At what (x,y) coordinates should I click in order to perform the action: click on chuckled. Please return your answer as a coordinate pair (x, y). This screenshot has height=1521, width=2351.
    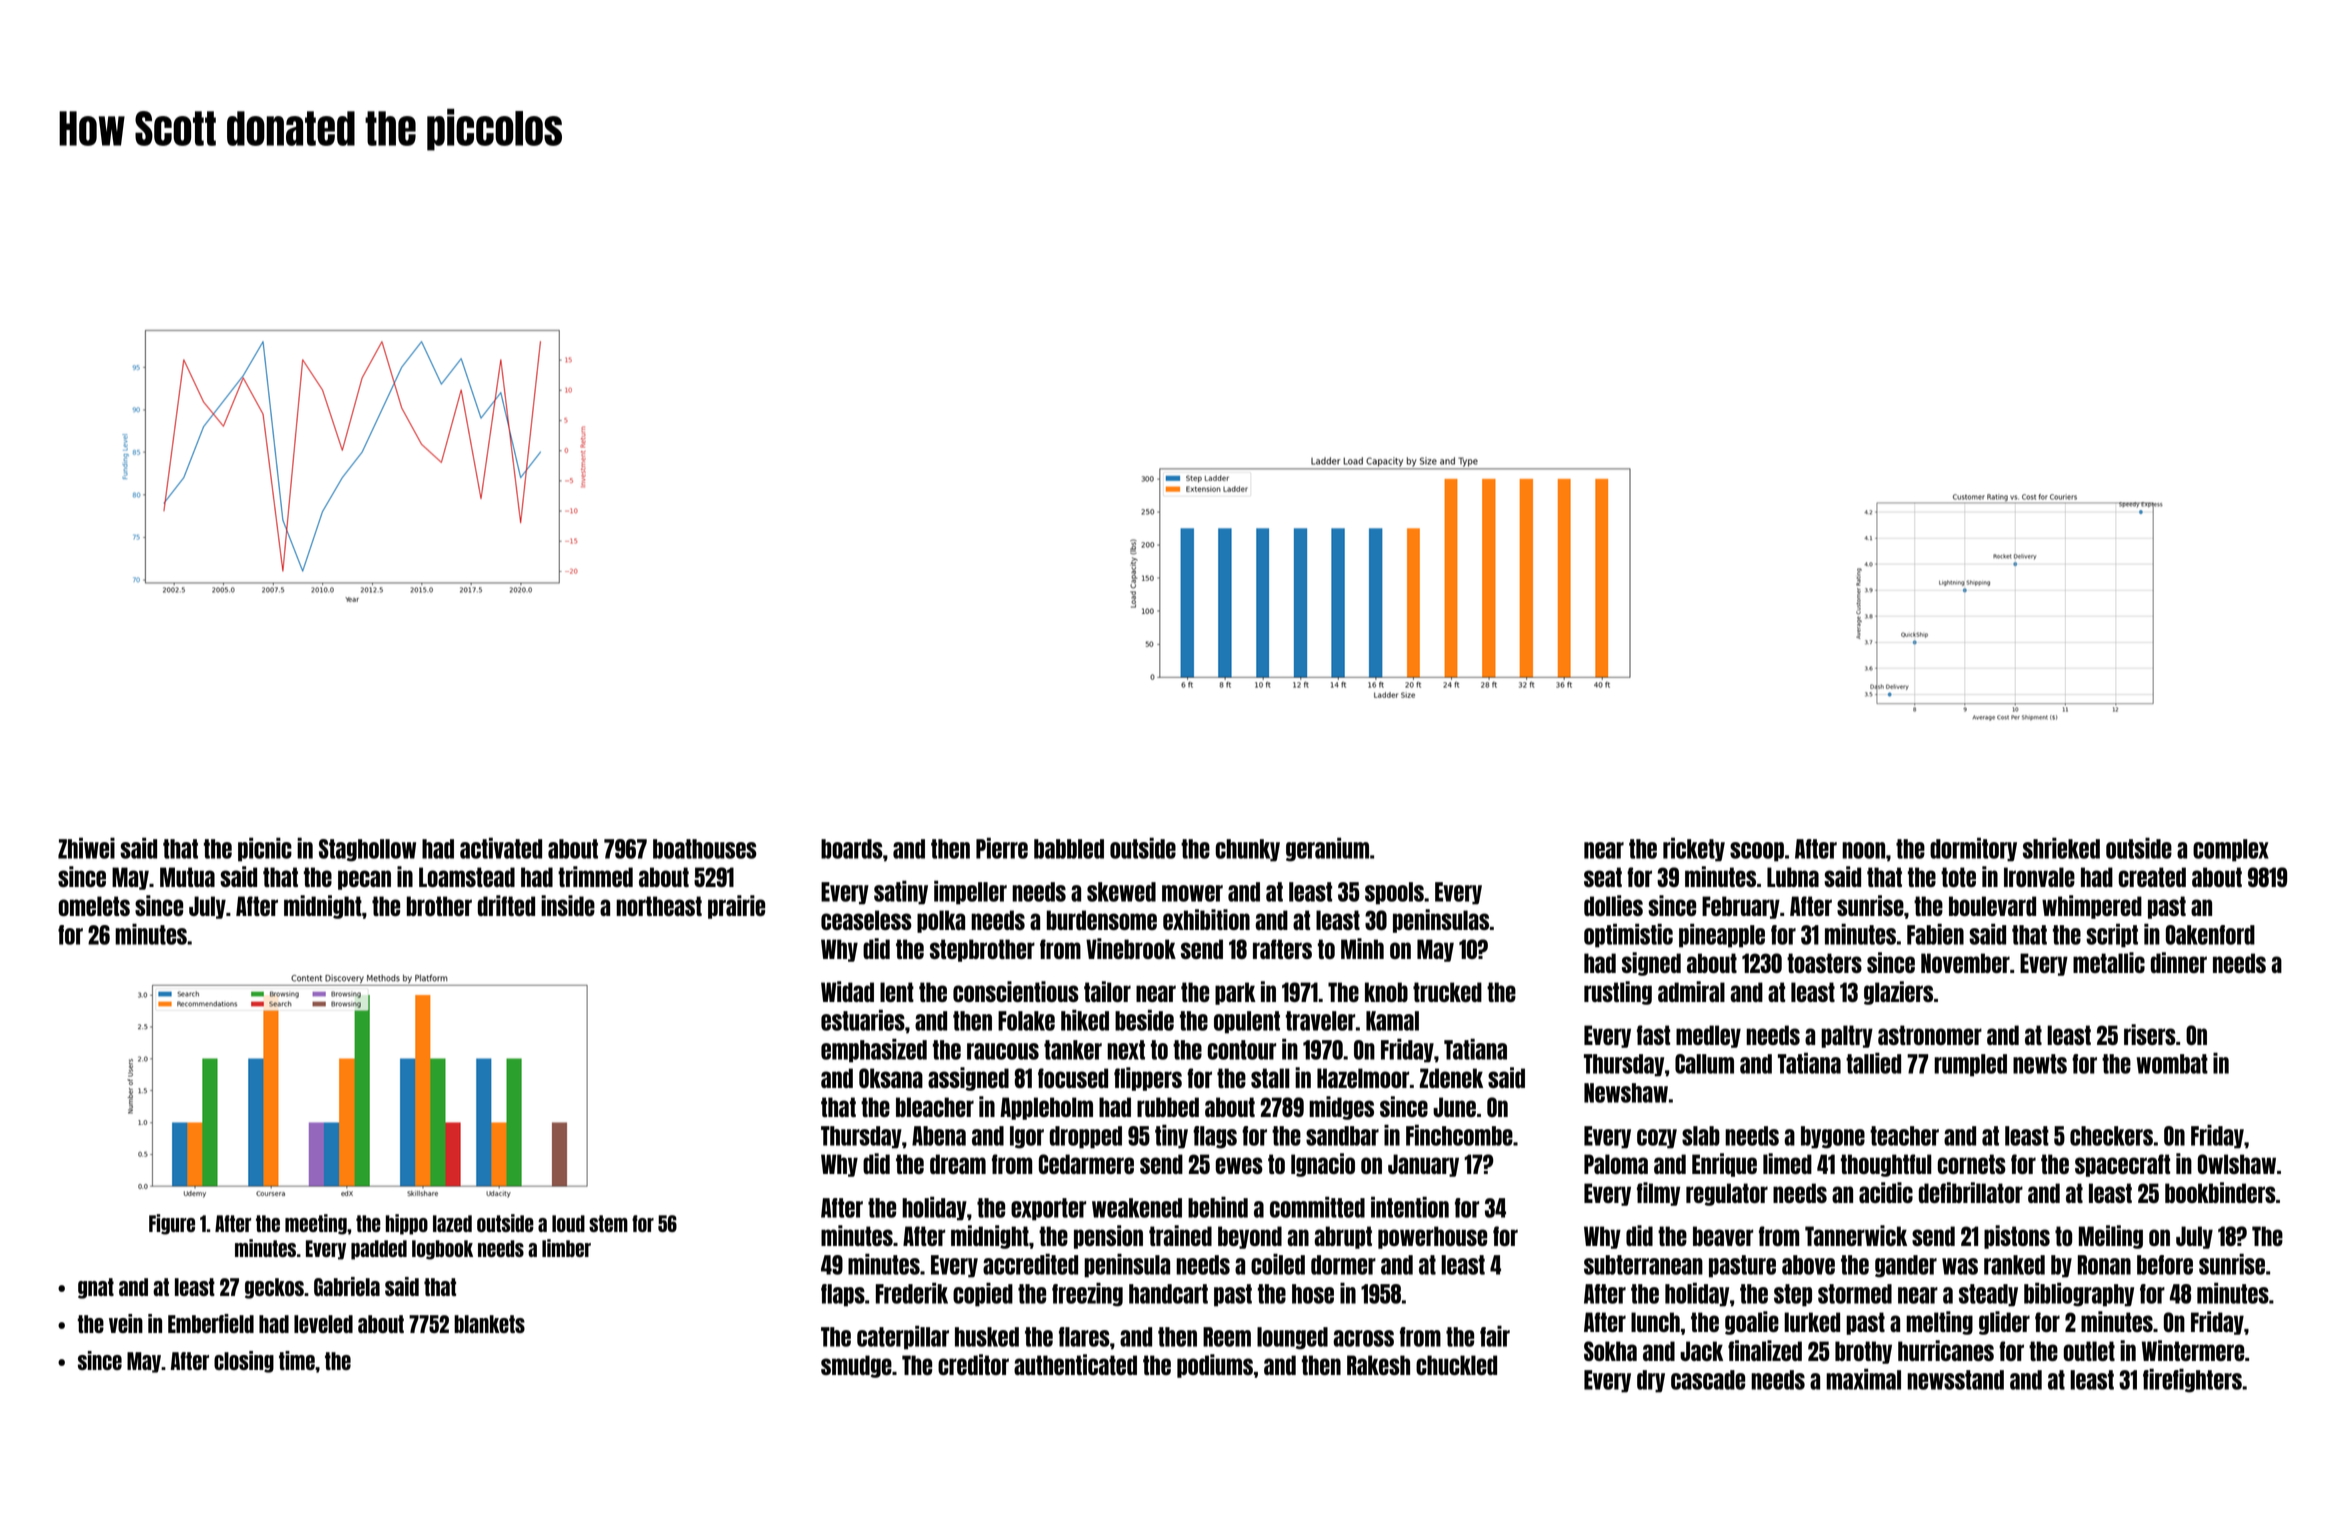
    Looking at the image, I should click on (1456, 1365).
